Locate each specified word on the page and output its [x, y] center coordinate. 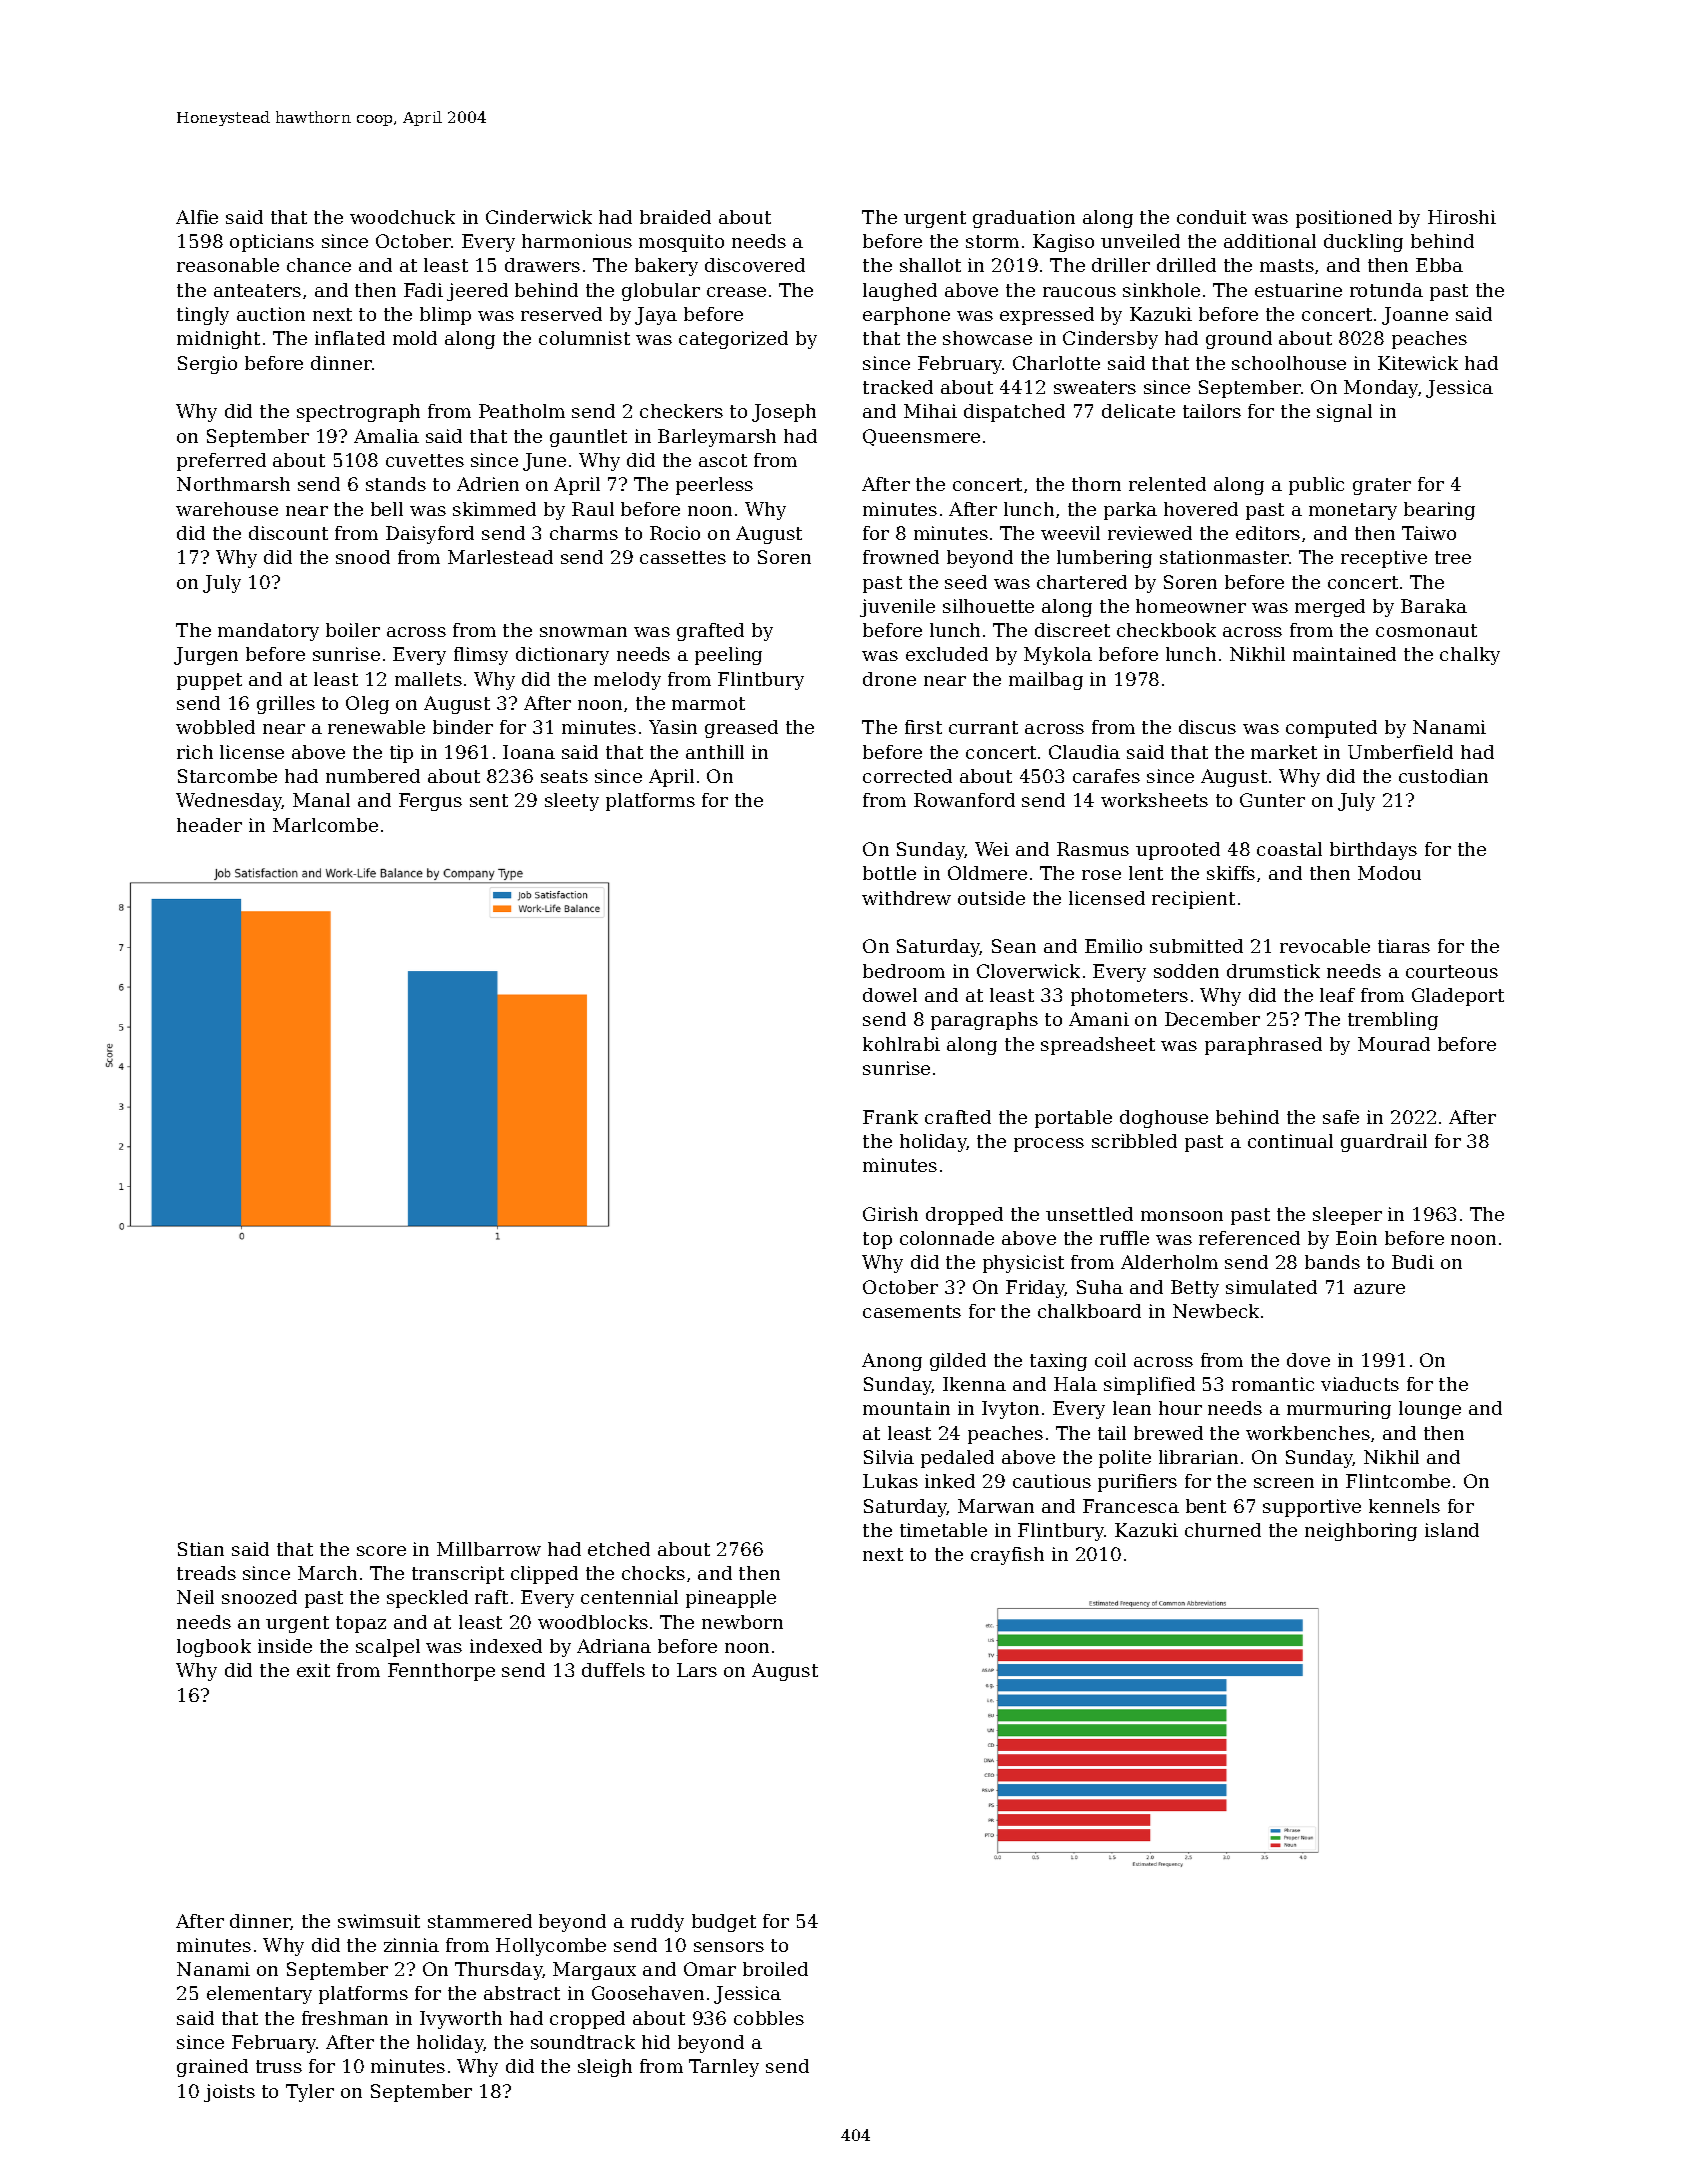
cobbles [769, 2018]
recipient [1193, 900]
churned [1223, 1530]
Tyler [310, 2093]
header [209, 825]
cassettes [683, 557]
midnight [218, 340]
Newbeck [1216, 1311]
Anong [892, 1362]
